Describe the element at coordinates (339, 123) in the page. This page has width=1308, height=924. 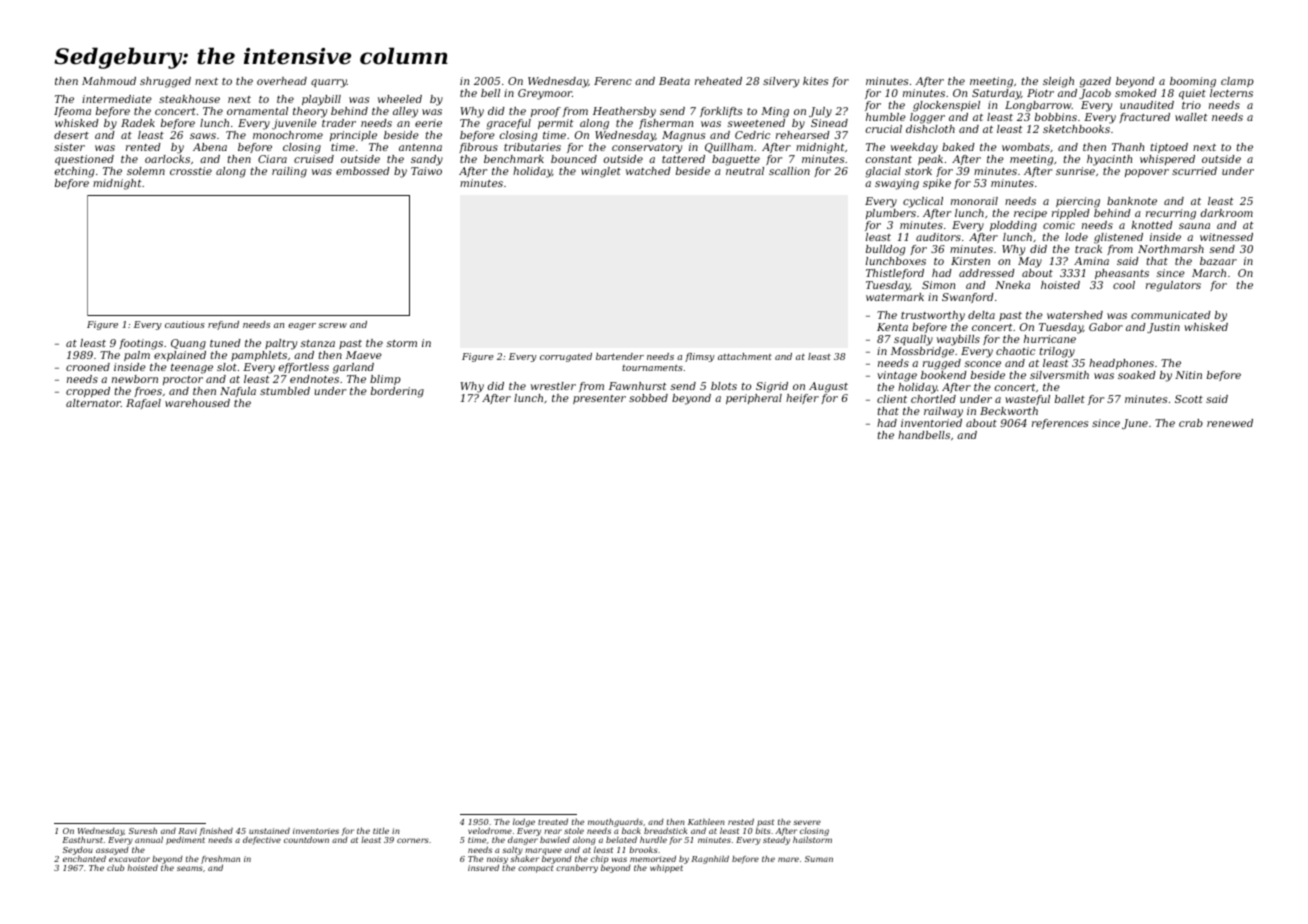
I see `trader` at that location.
